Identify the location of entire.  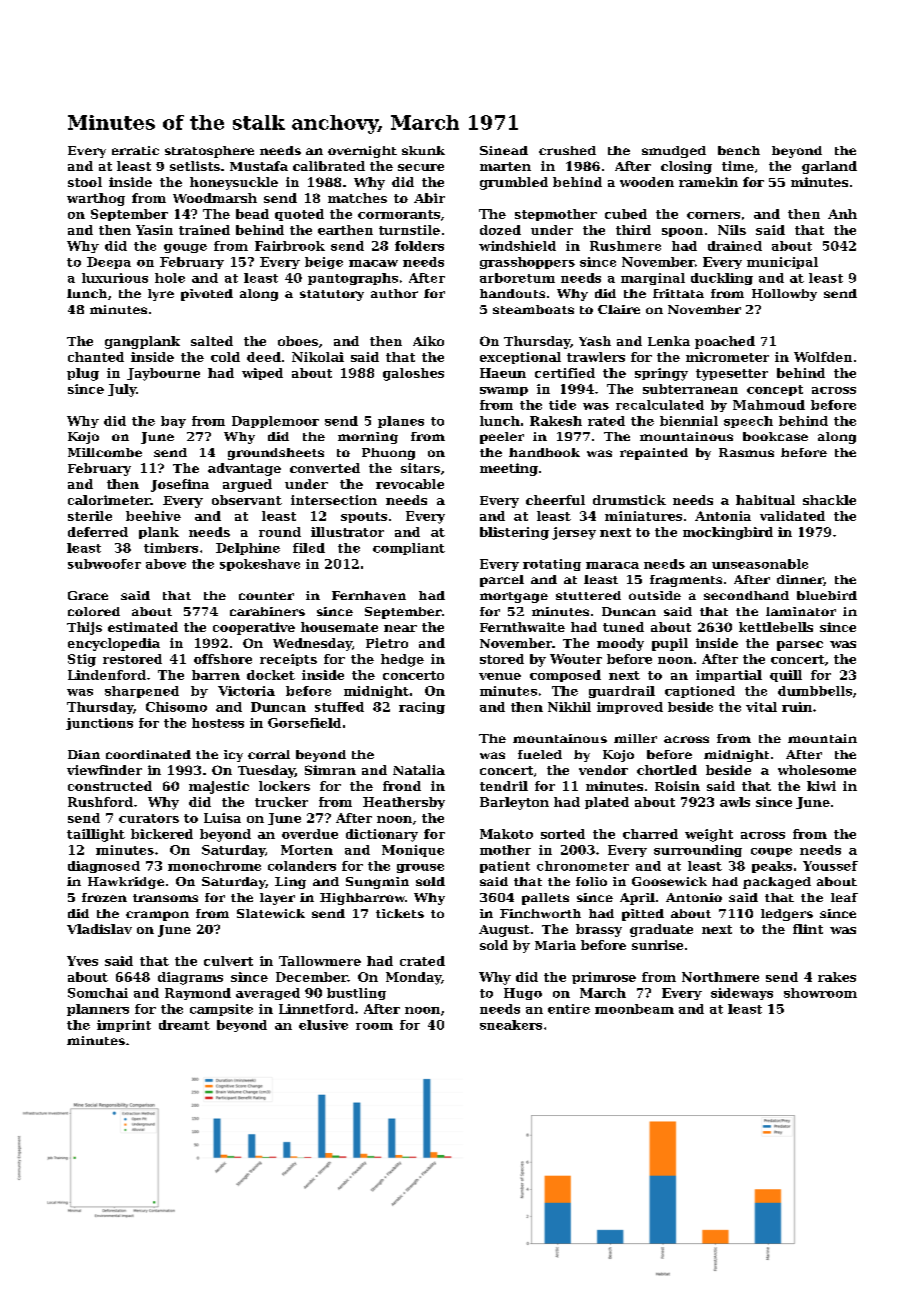
(569, 1009).
